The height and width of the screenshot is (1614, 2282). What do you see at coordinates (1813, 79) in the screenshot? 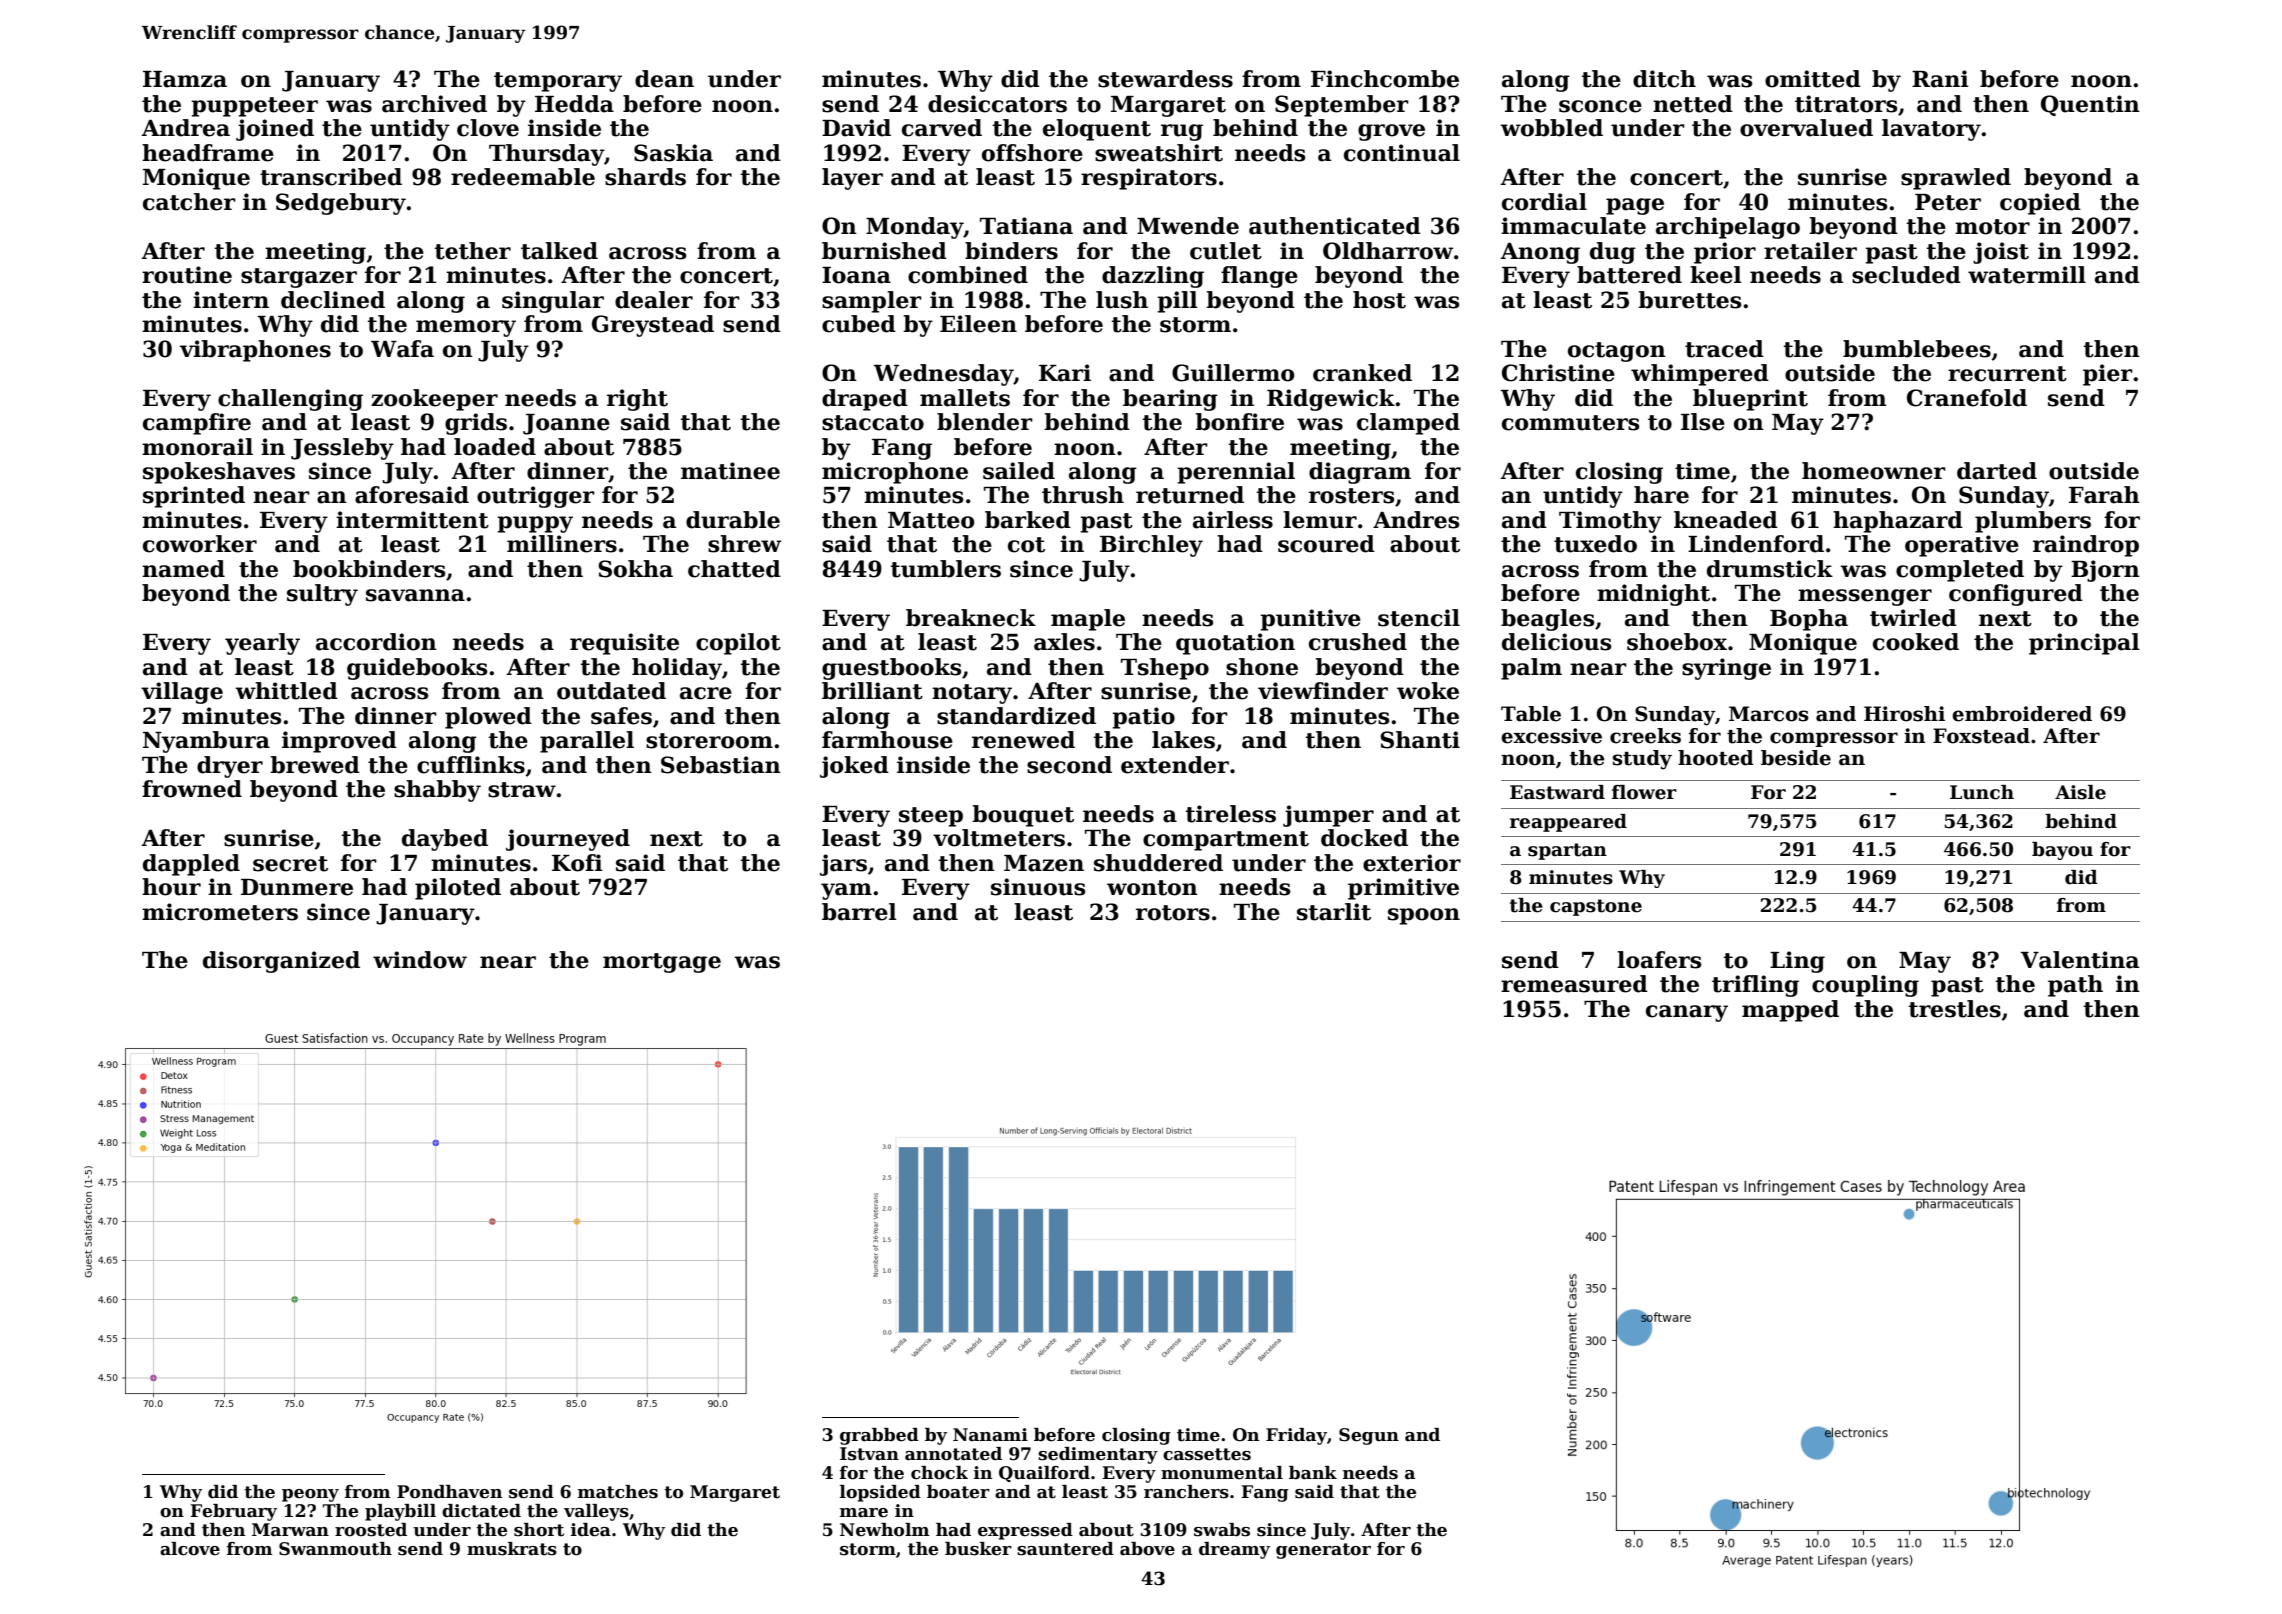
I see `omitted` at bounding box center [1813, 79].
